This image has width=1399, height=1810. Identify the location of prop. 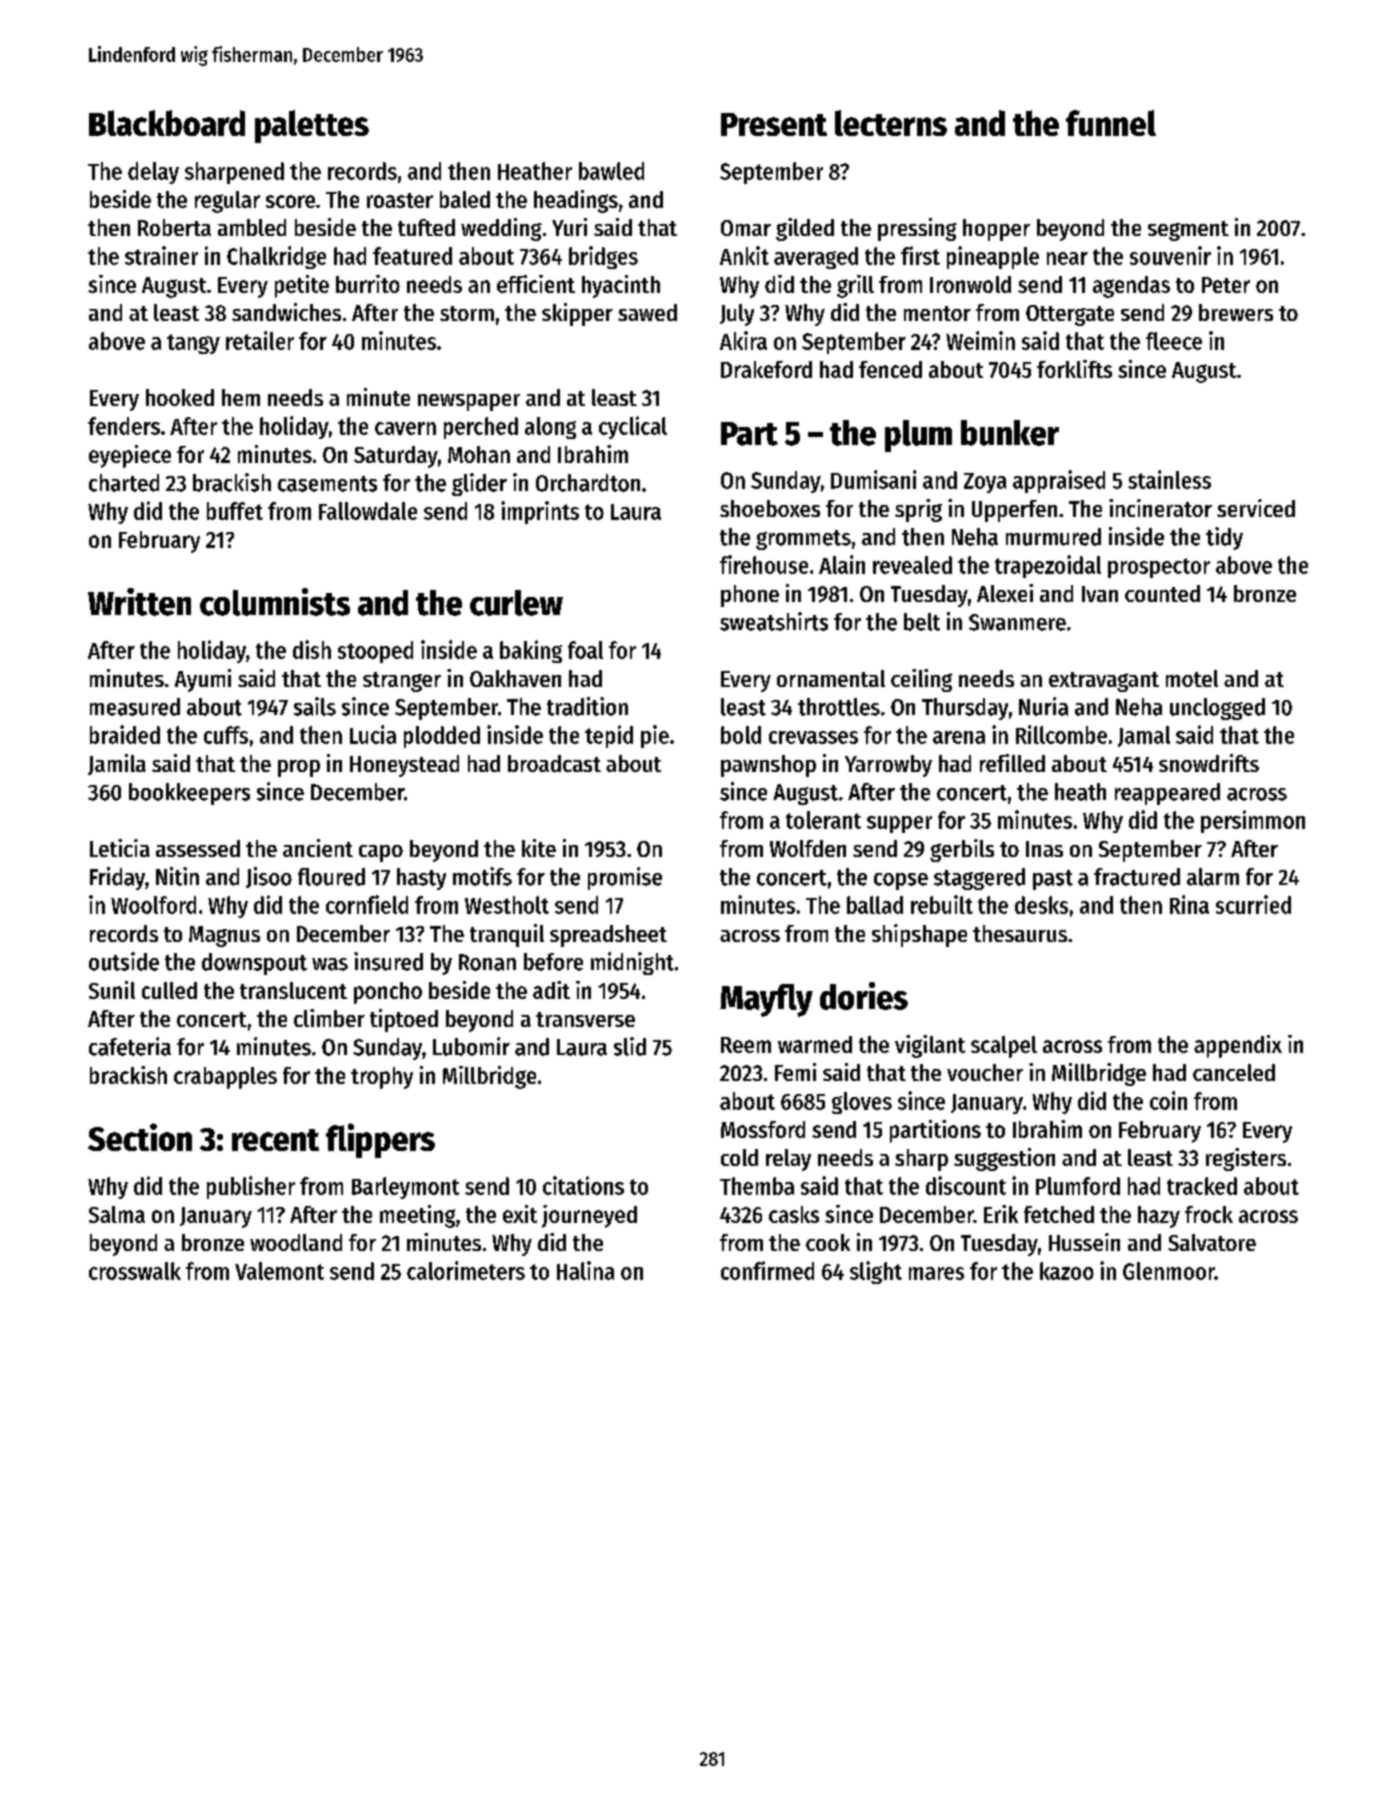
(299, 768).
